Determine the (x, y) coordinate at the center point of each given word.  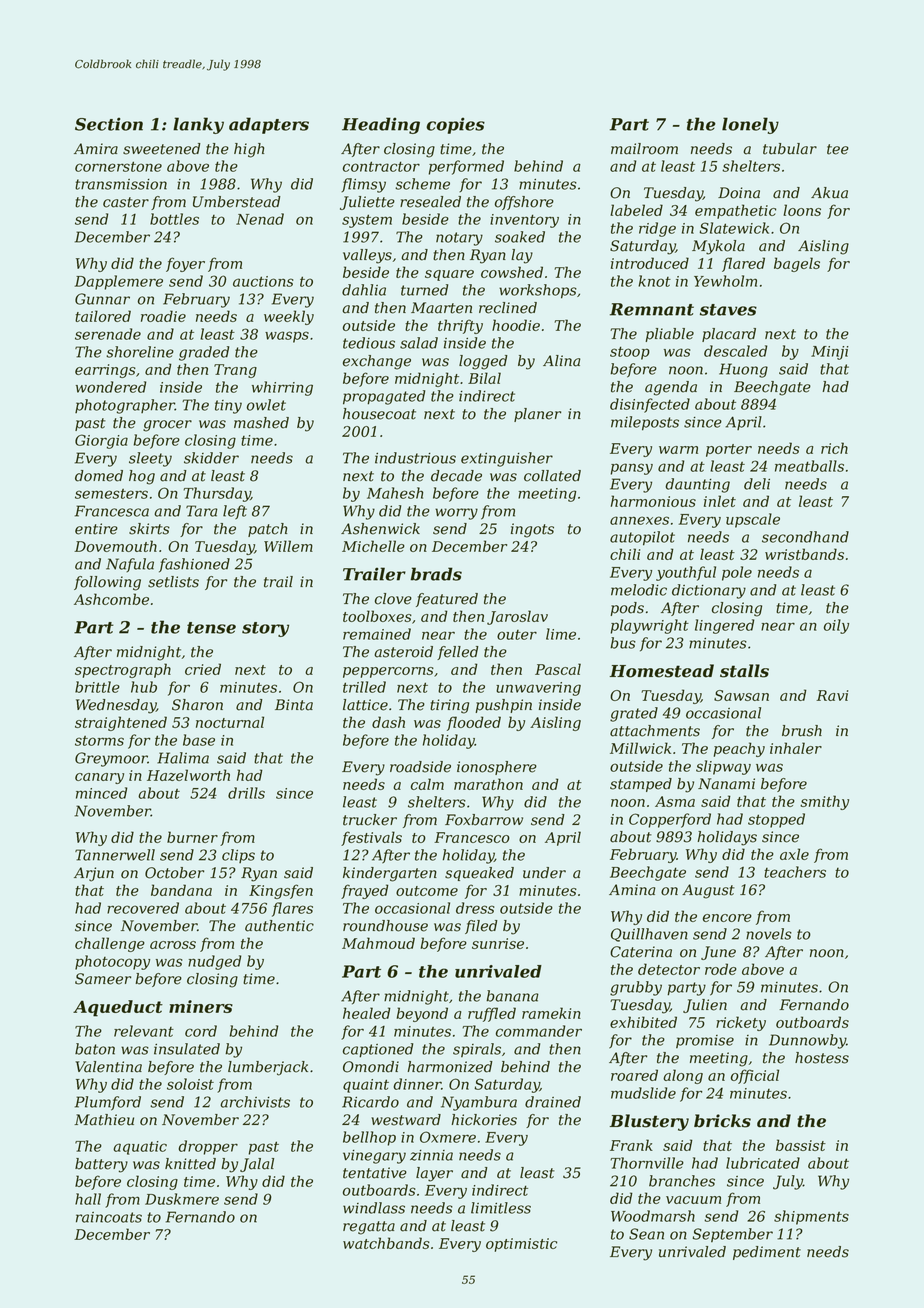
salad (419, 343)
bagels (797, 264)
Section (109, 124)
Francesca (112, 511)
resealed (430, 202)
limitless (501, 1208)
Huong (743, 370)
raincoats (109, 1217)
